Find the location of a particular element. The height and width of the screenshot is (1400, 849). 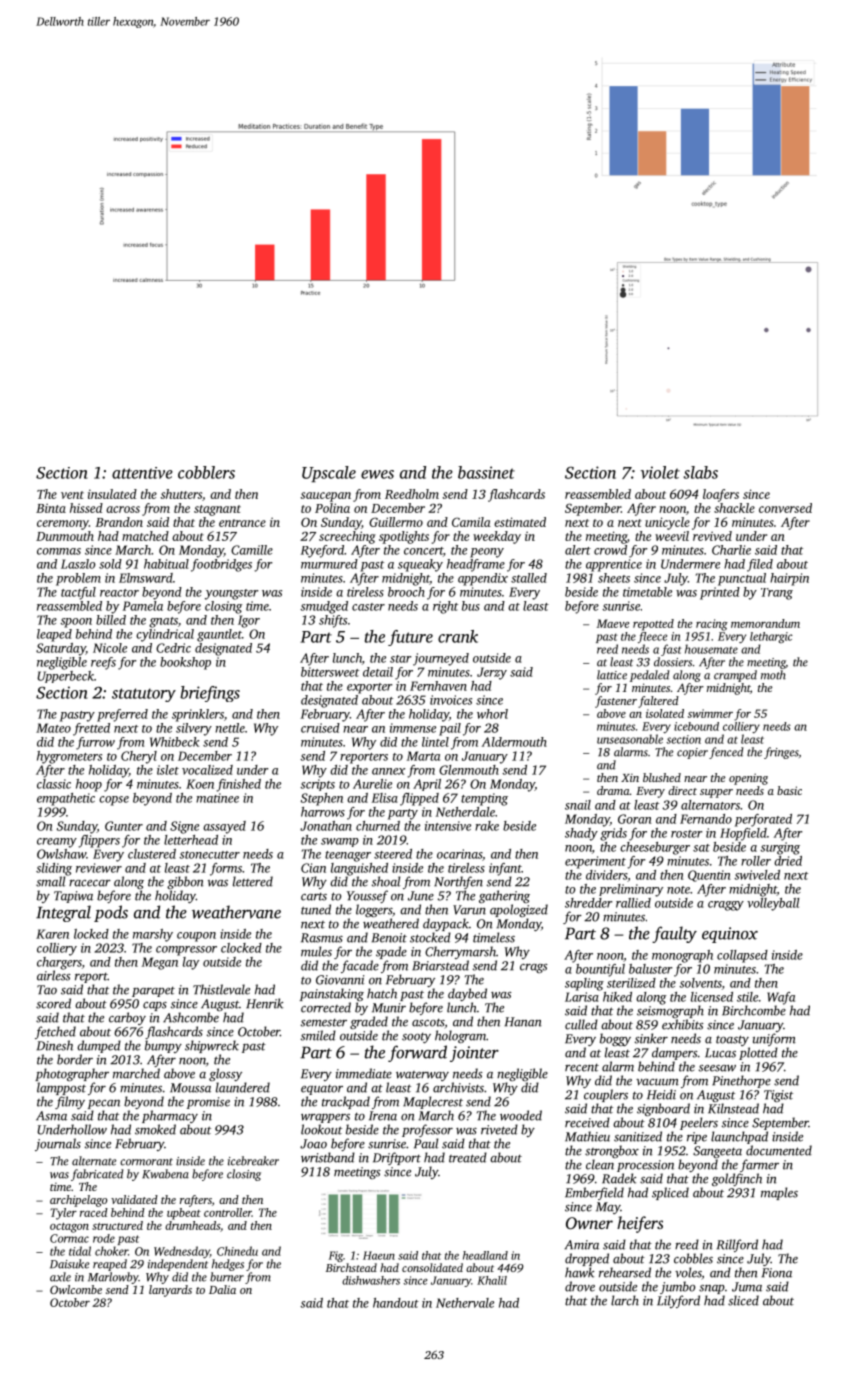

slabs is located at coordinates (700, 472).
